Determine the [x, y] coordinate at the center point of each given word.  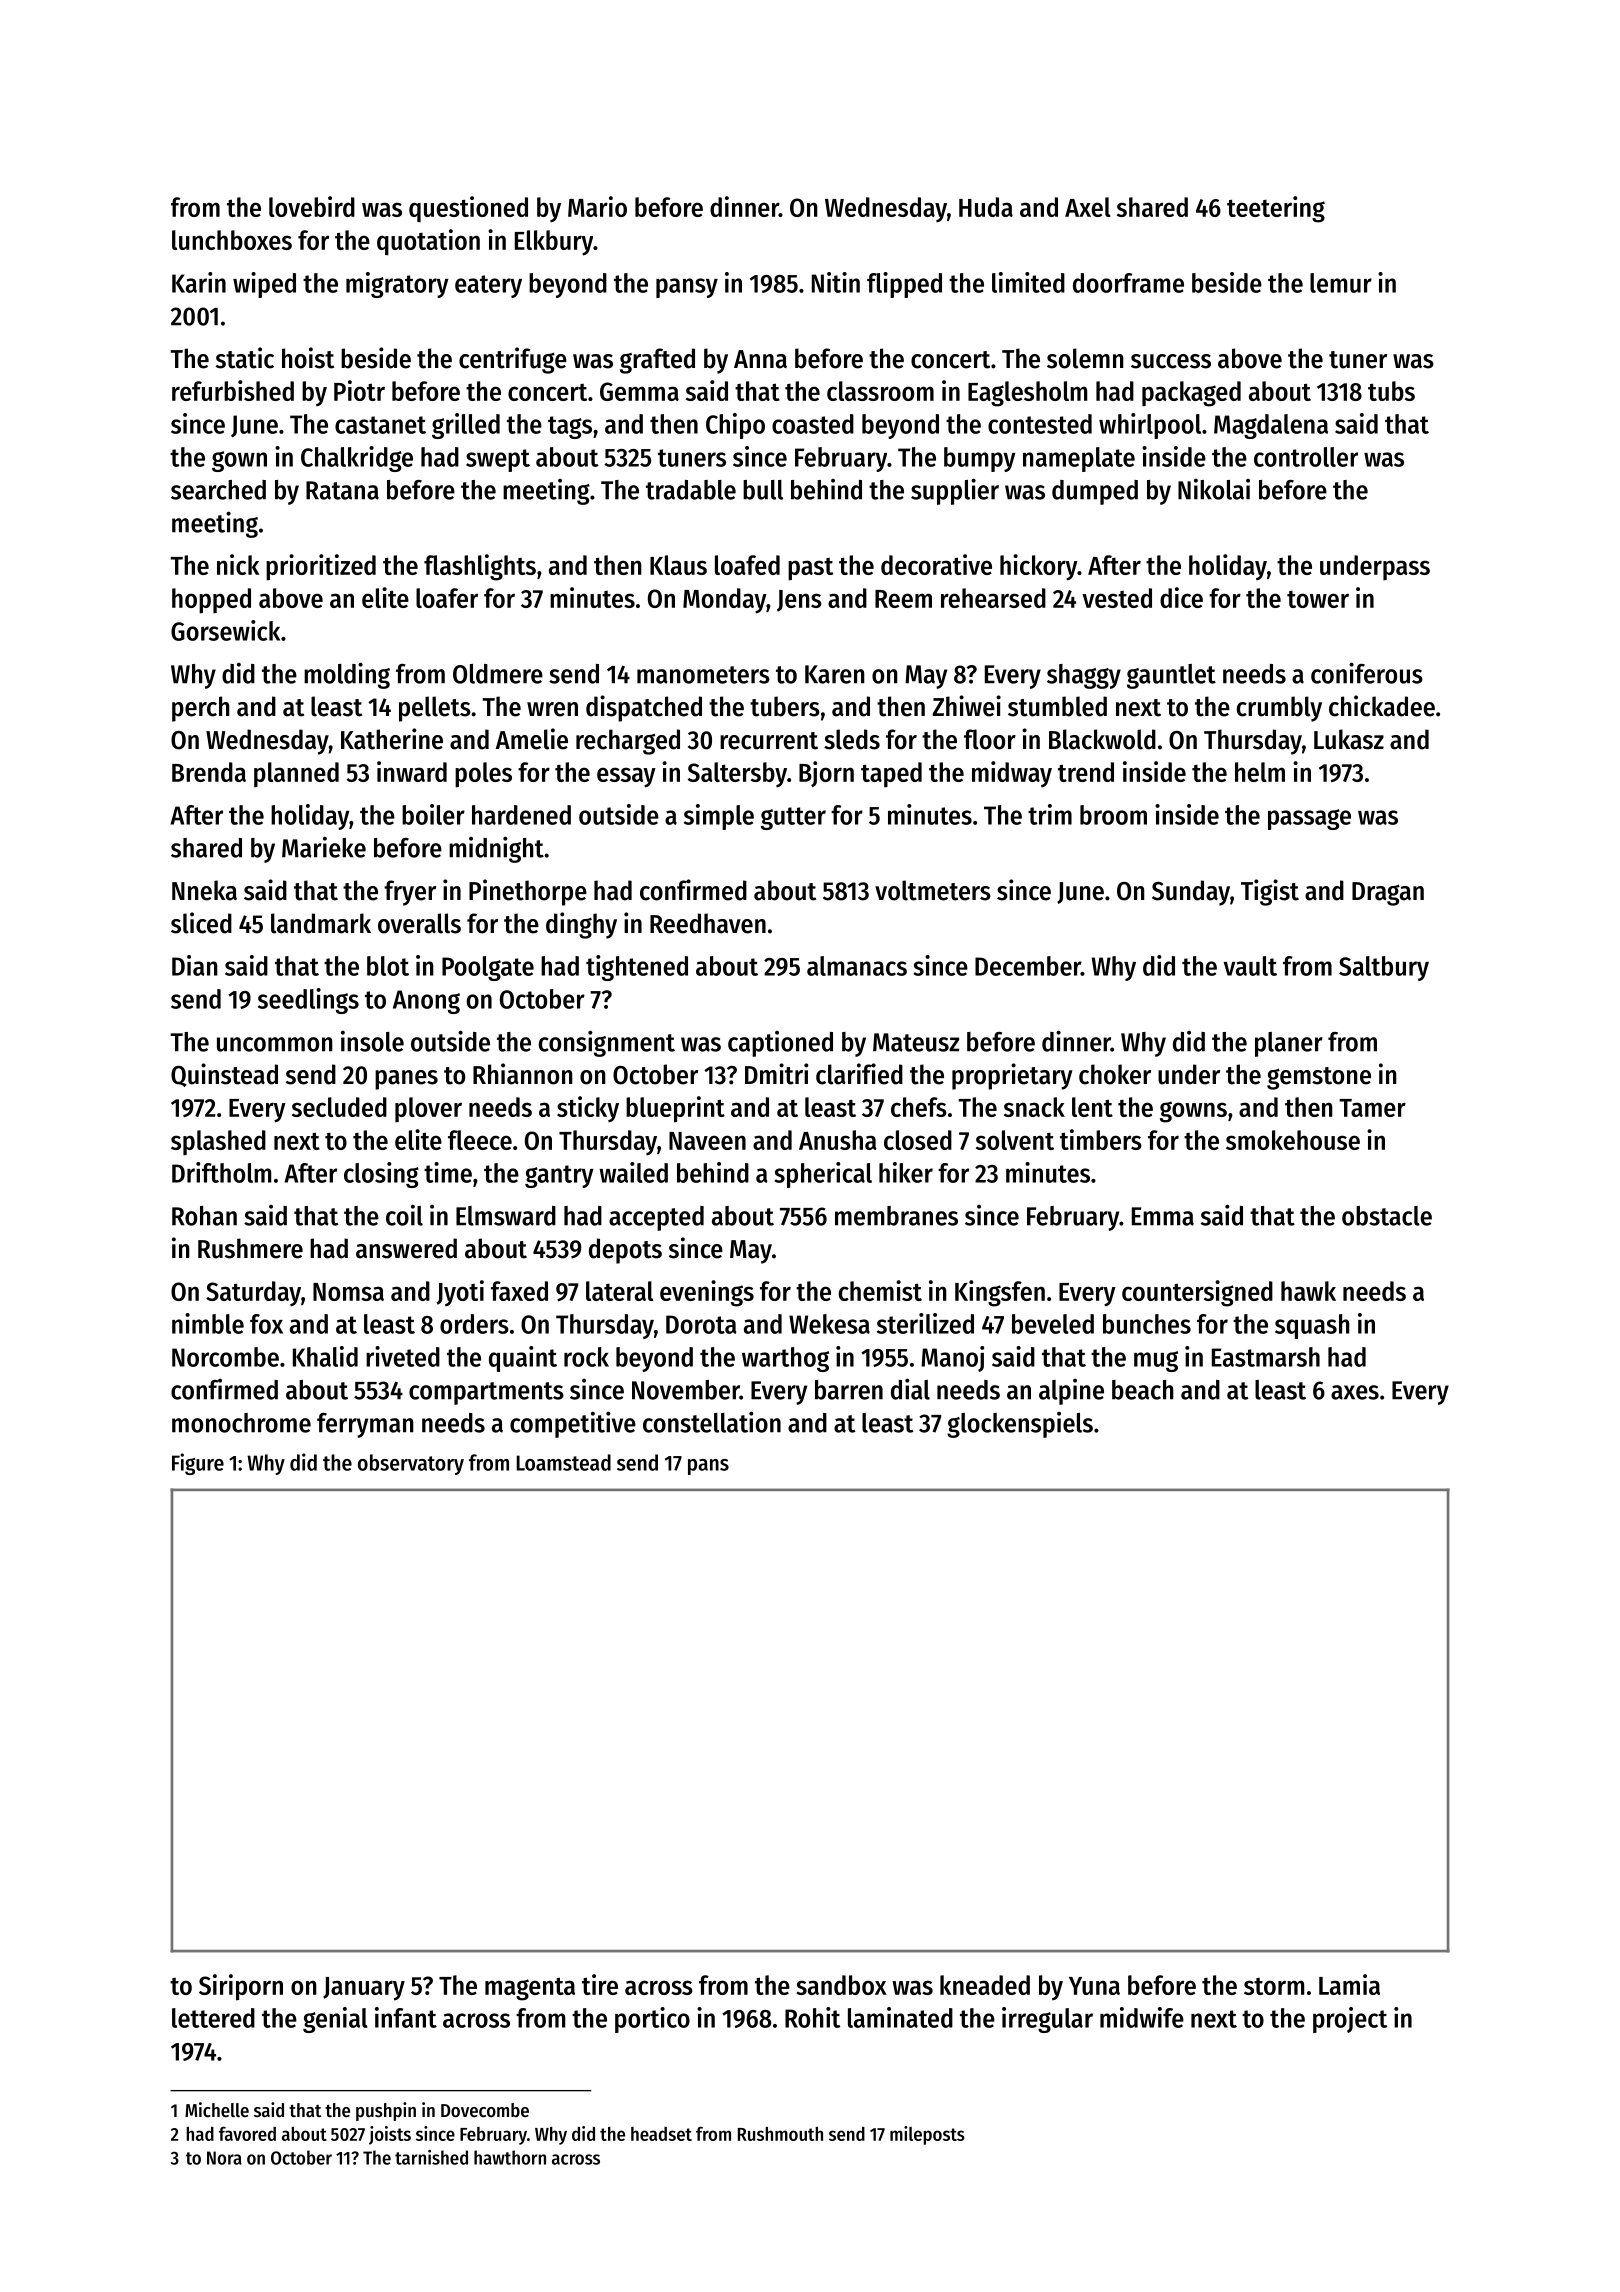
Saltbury [1384, 968]
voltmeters [933, 890]
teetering [1276, 209]
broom [1113, 815]
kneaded [985, 1985]
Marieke [324, 847]
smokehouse [1293, 1140]
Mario [597, 206]
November [686, 1390]
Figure [198, 1464]
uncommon [275, 1044]
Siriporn [241, 1987]
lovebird [312, 206]
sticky [588, 1109]
